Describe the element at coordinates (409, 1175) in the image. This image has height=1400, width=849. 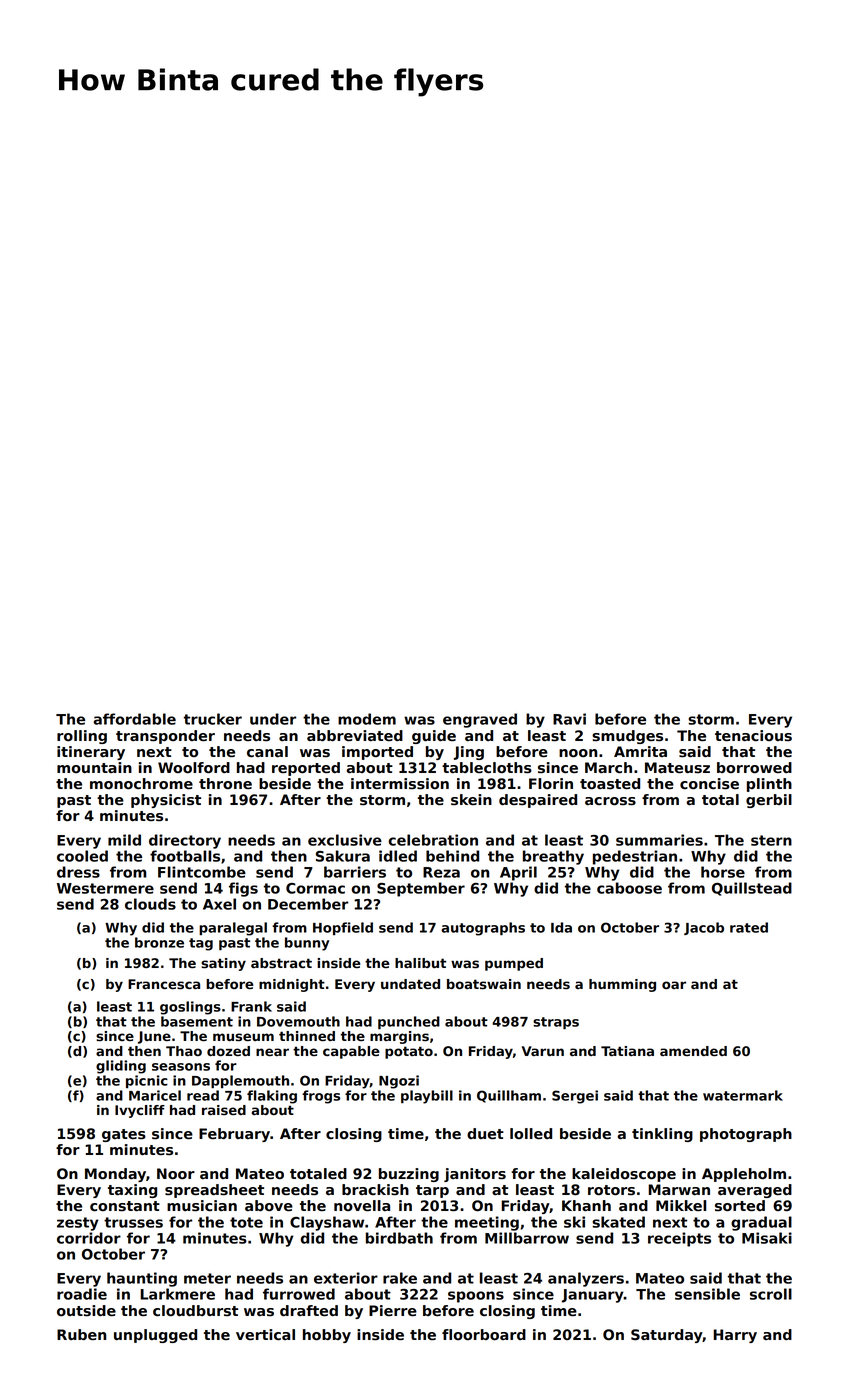
I see `buzzing` at that location.
